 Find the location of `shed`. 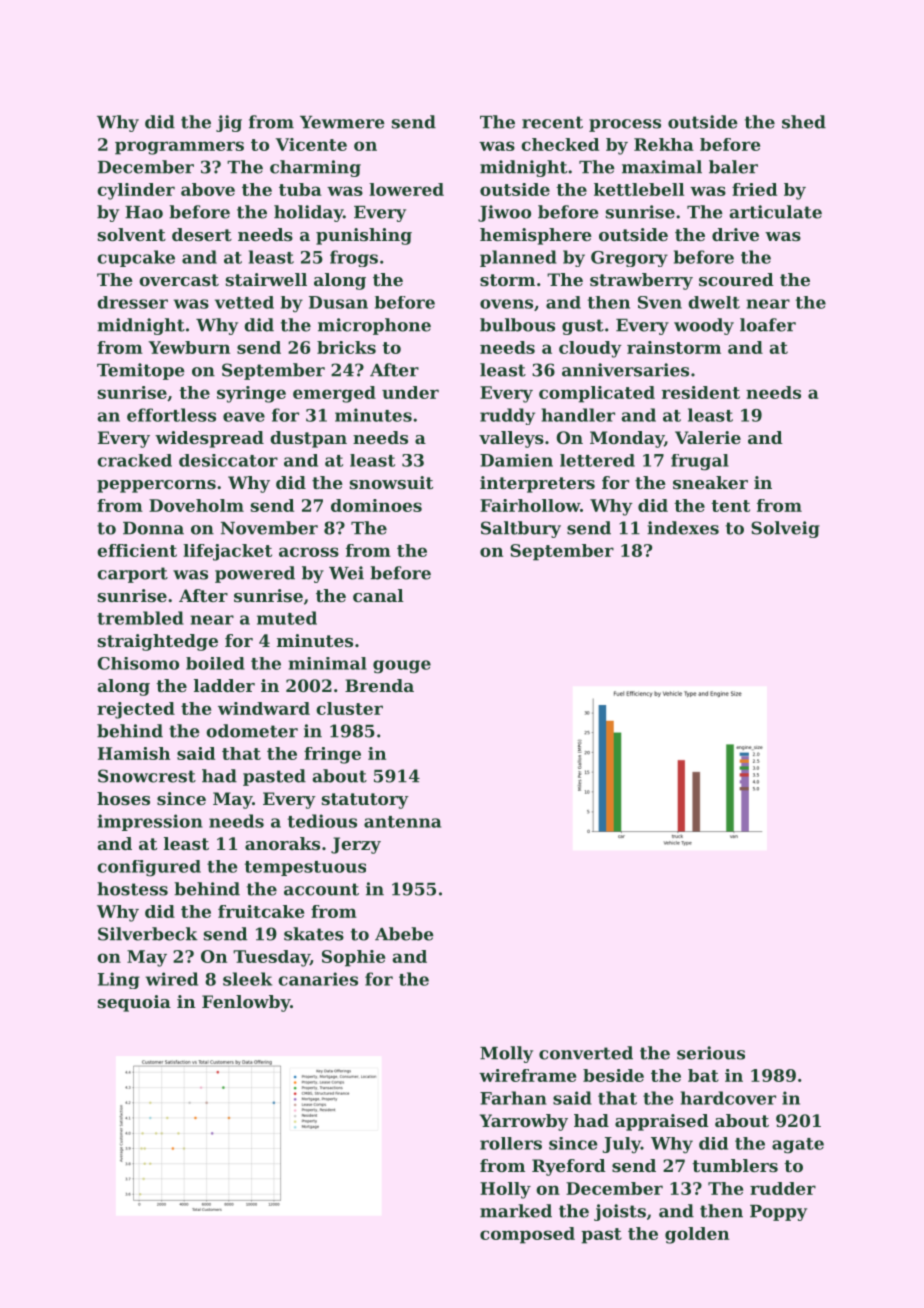

shed is located at coordinates (804, 122).
